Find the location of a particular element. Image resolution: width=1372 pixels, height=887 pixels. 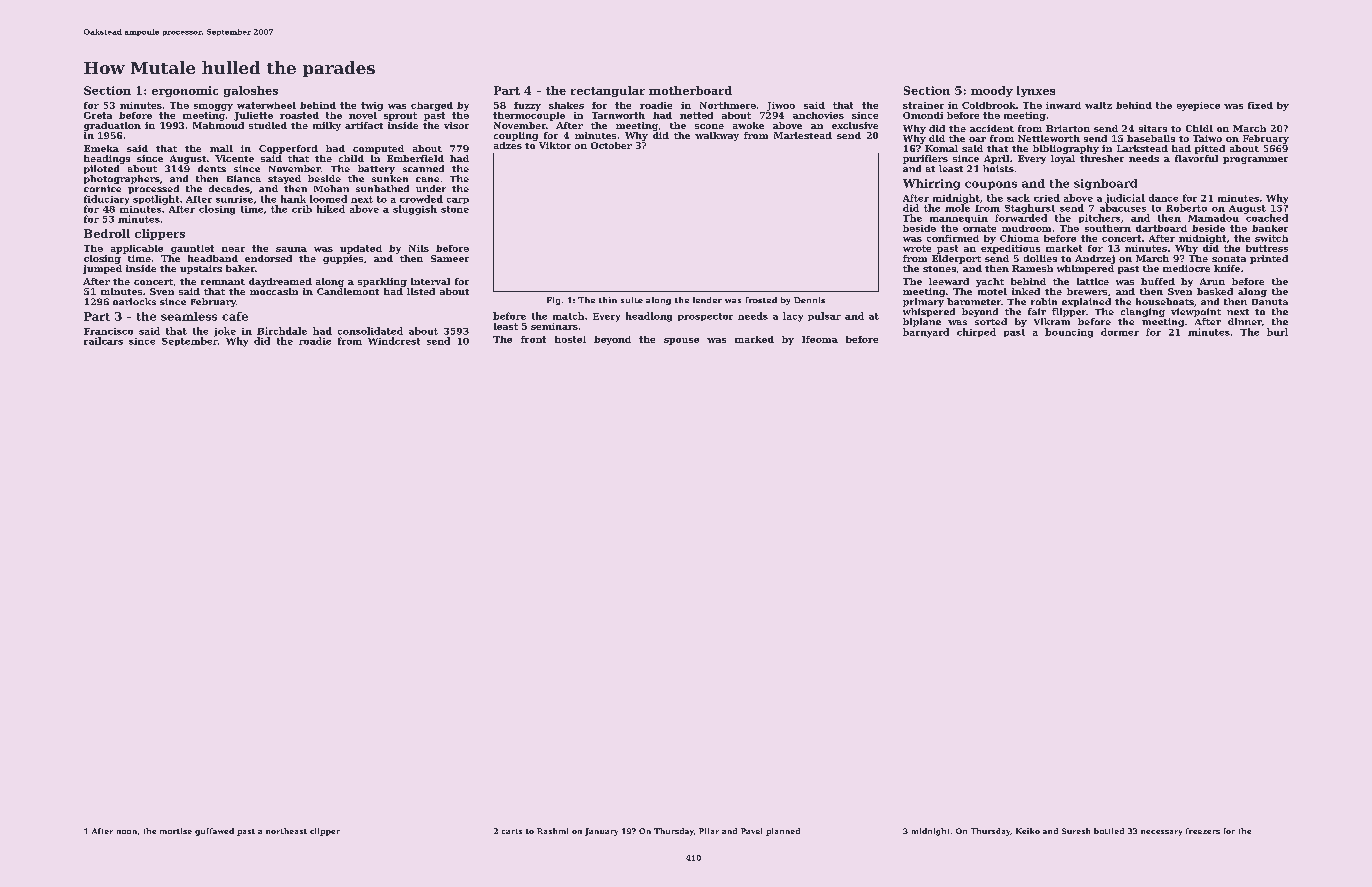

Marlestead is located at coordinates (803, 135).
